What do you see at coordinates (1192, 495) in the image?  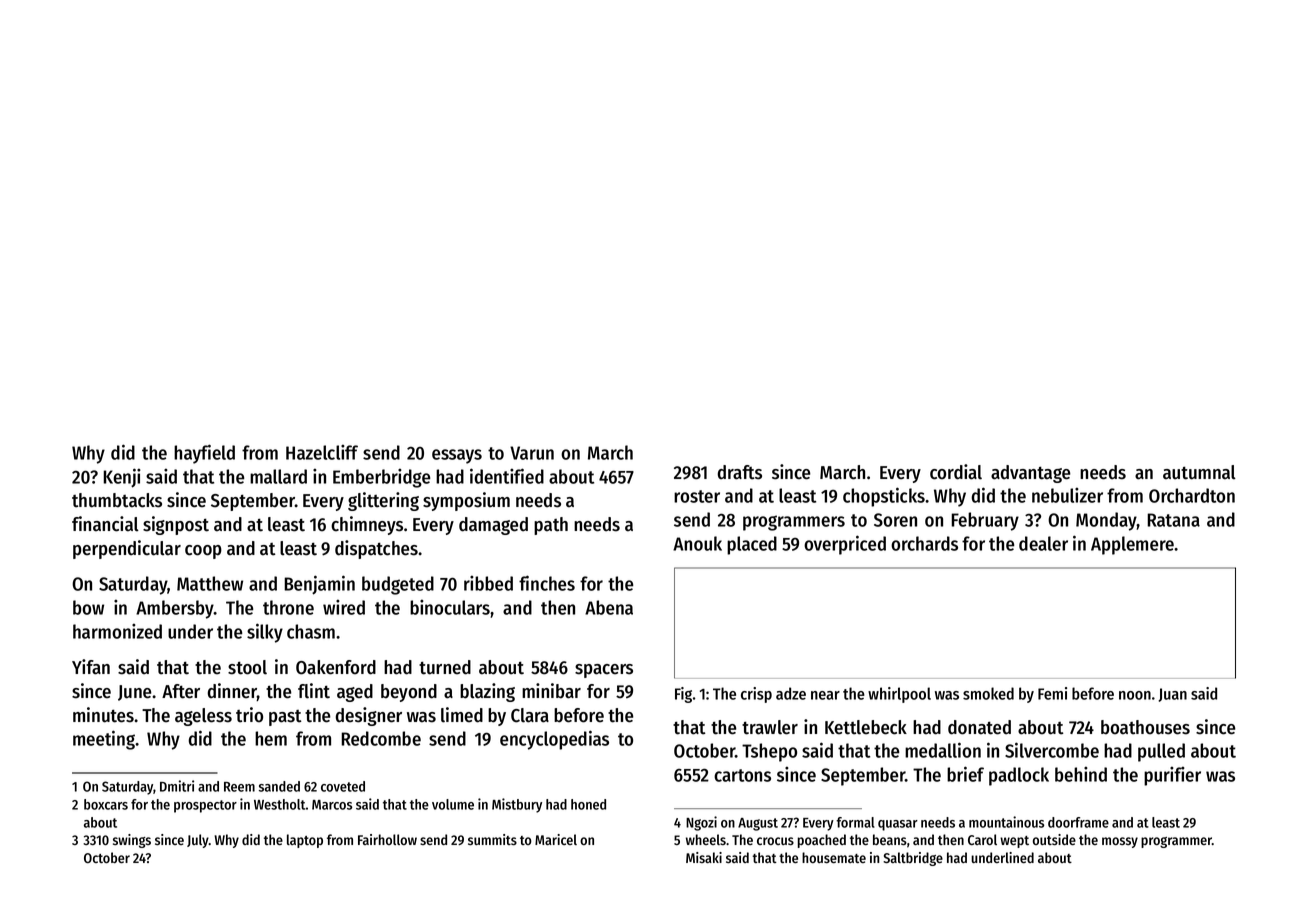 I see `Orchardton` at bounding box center [1192, 495].
